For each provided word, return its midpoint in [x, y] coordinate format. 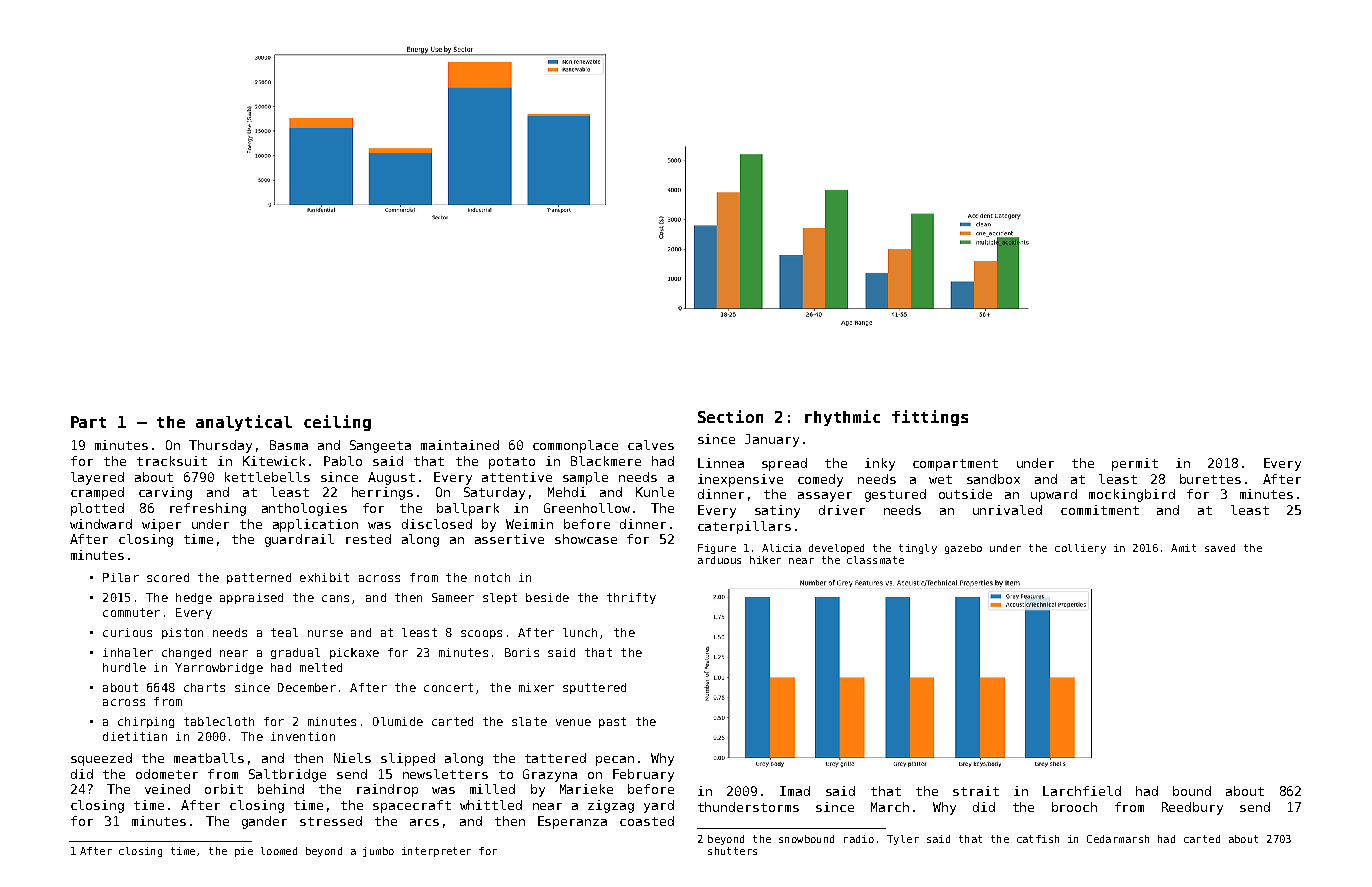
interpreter [436, 852]
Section [730, 416]
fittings [930, 418]
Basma [289, 445]
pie [244, 852]
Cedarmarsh [1118, 839]
